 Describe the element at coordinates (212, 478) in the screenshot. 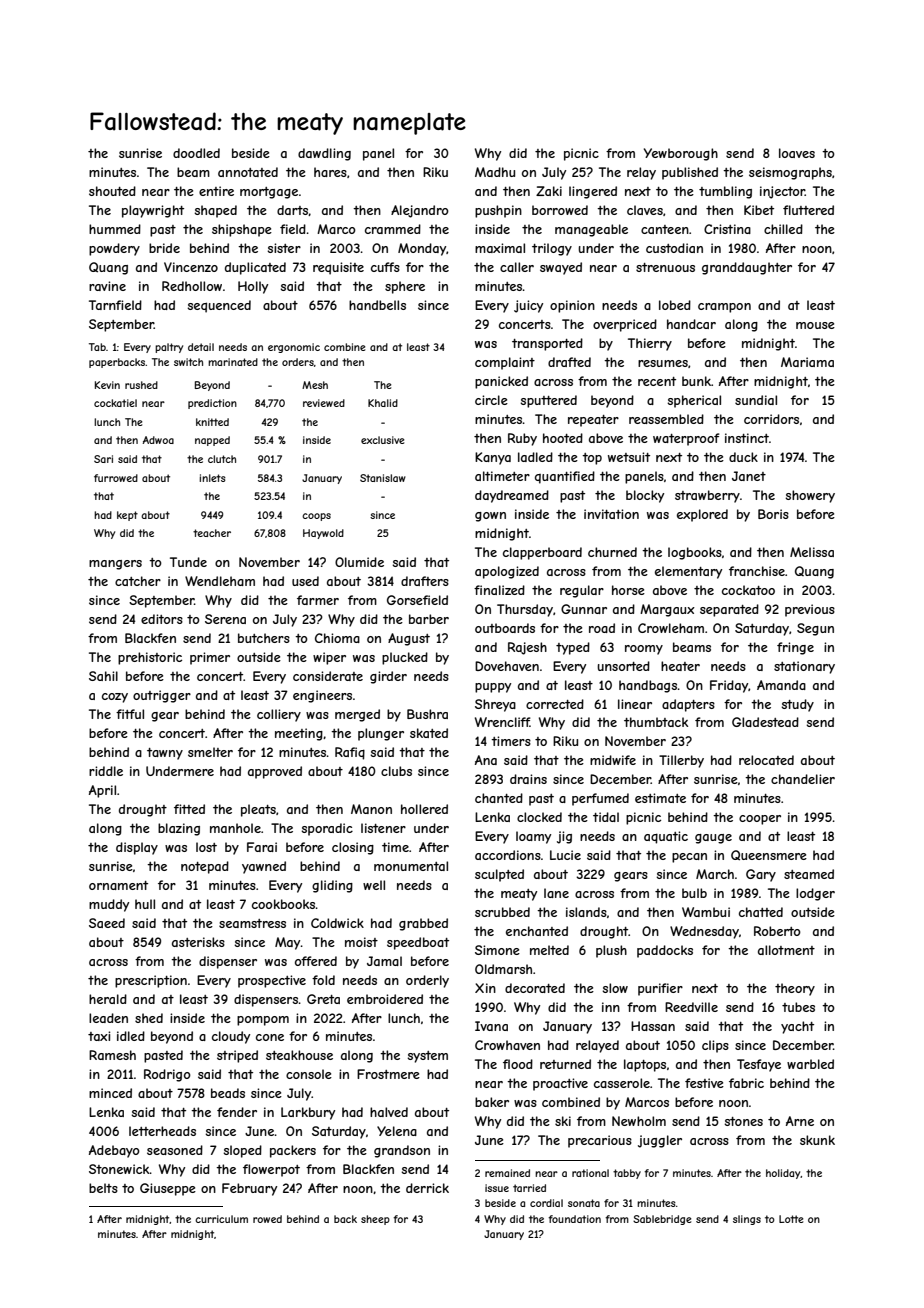

I see `inlets` at that location.
